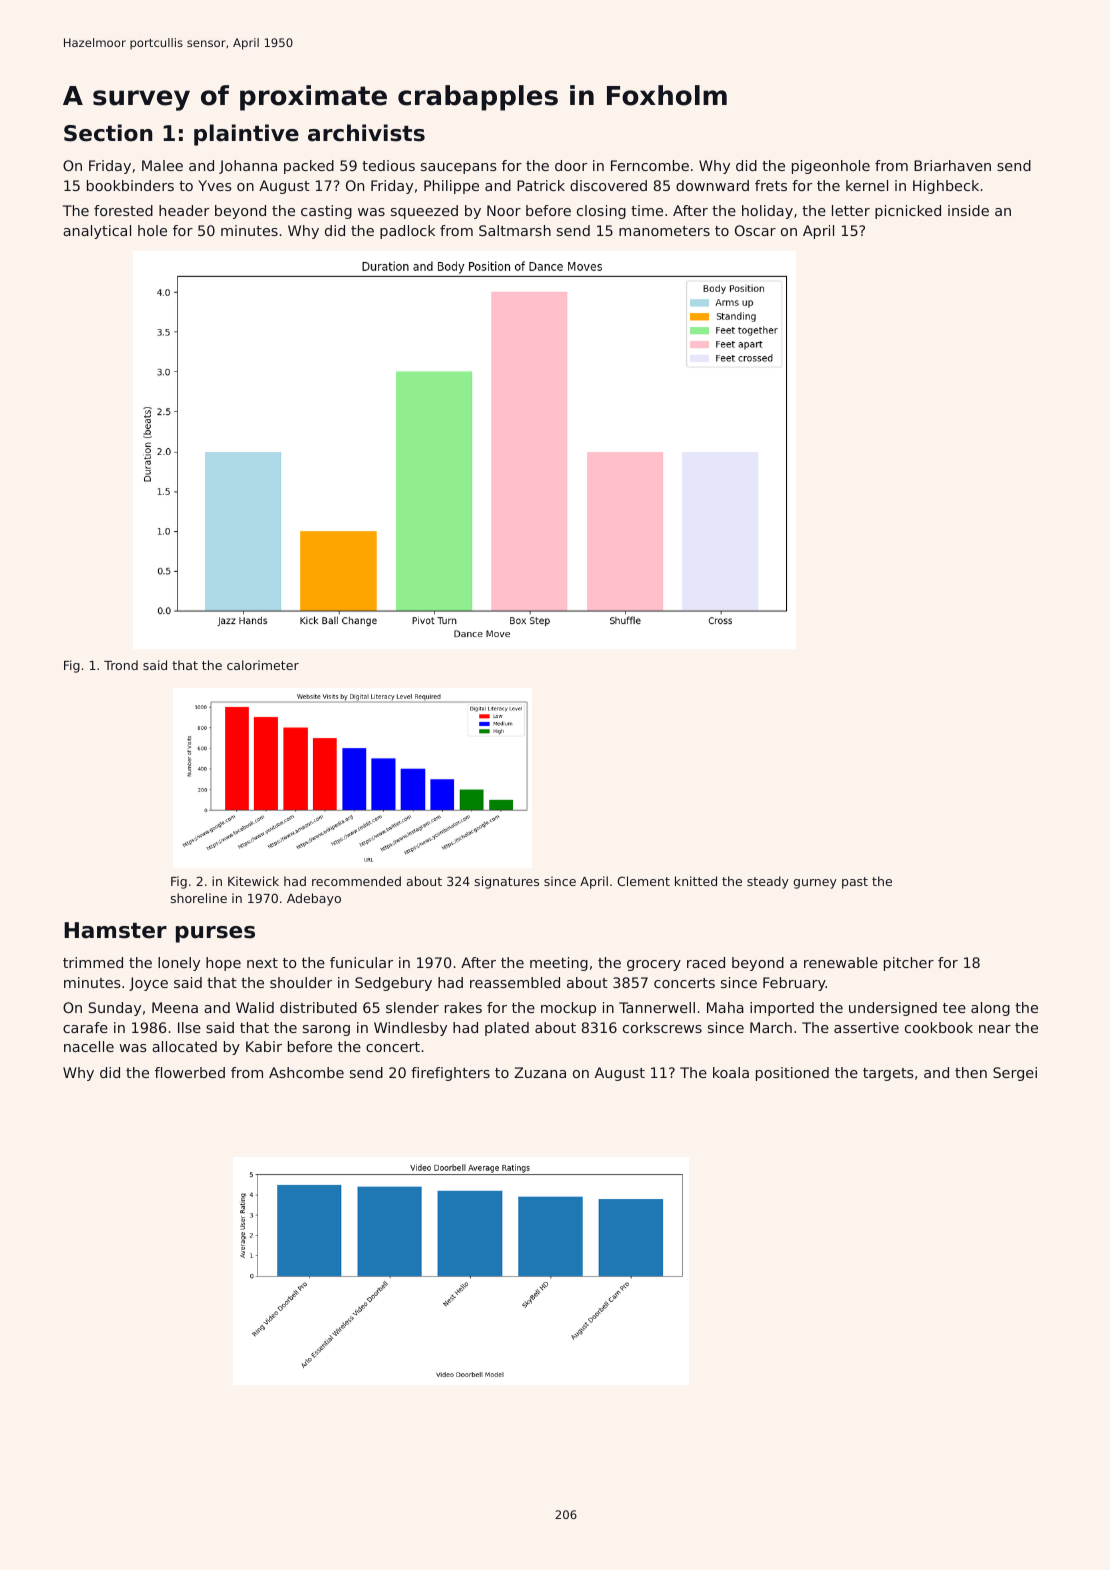  What do you see at coordinates (108, 133) in the page?
I see `Section` at bounding box center [108, 133].
